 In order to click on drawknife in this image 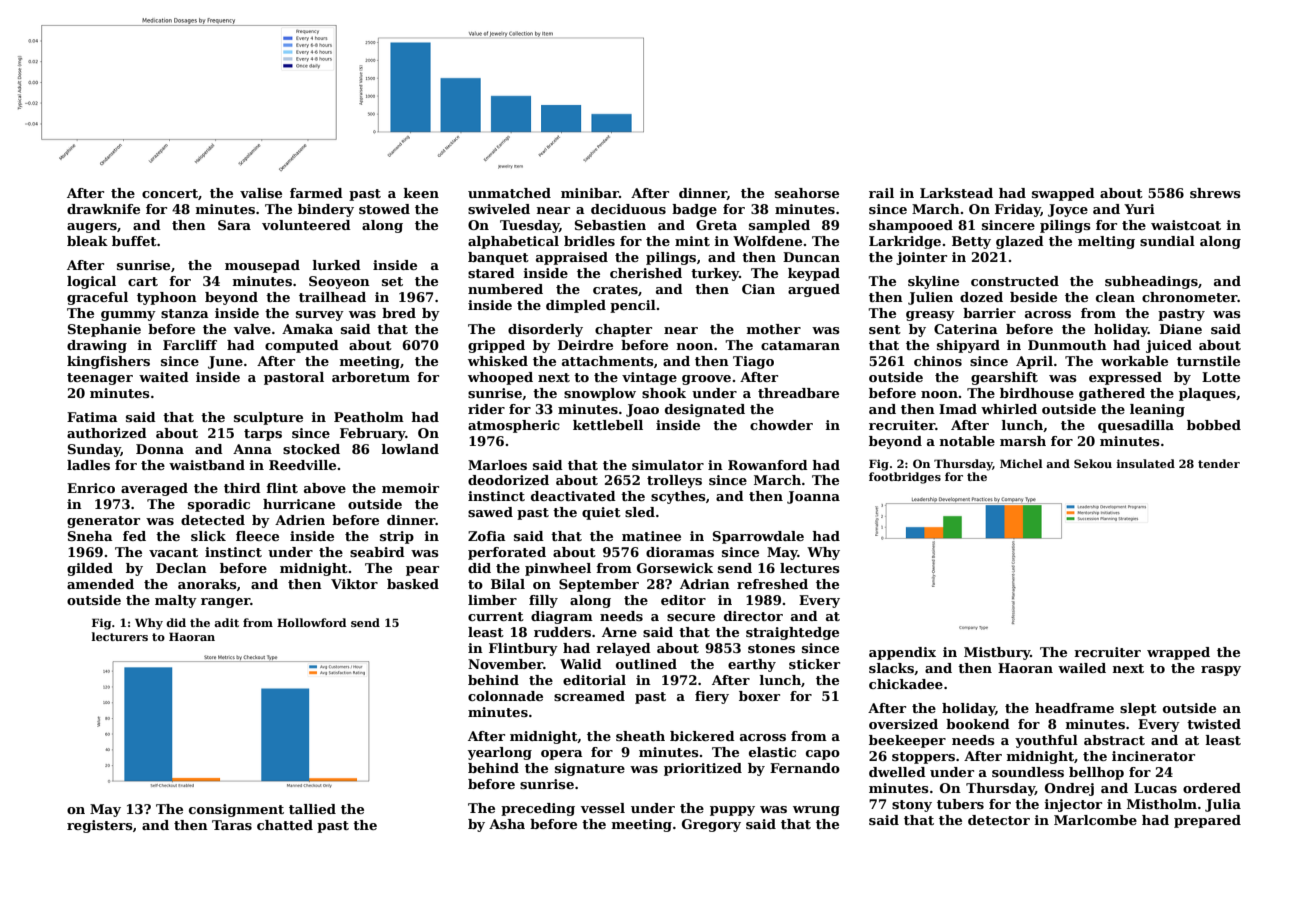, I will do `click(103, 209)`.
